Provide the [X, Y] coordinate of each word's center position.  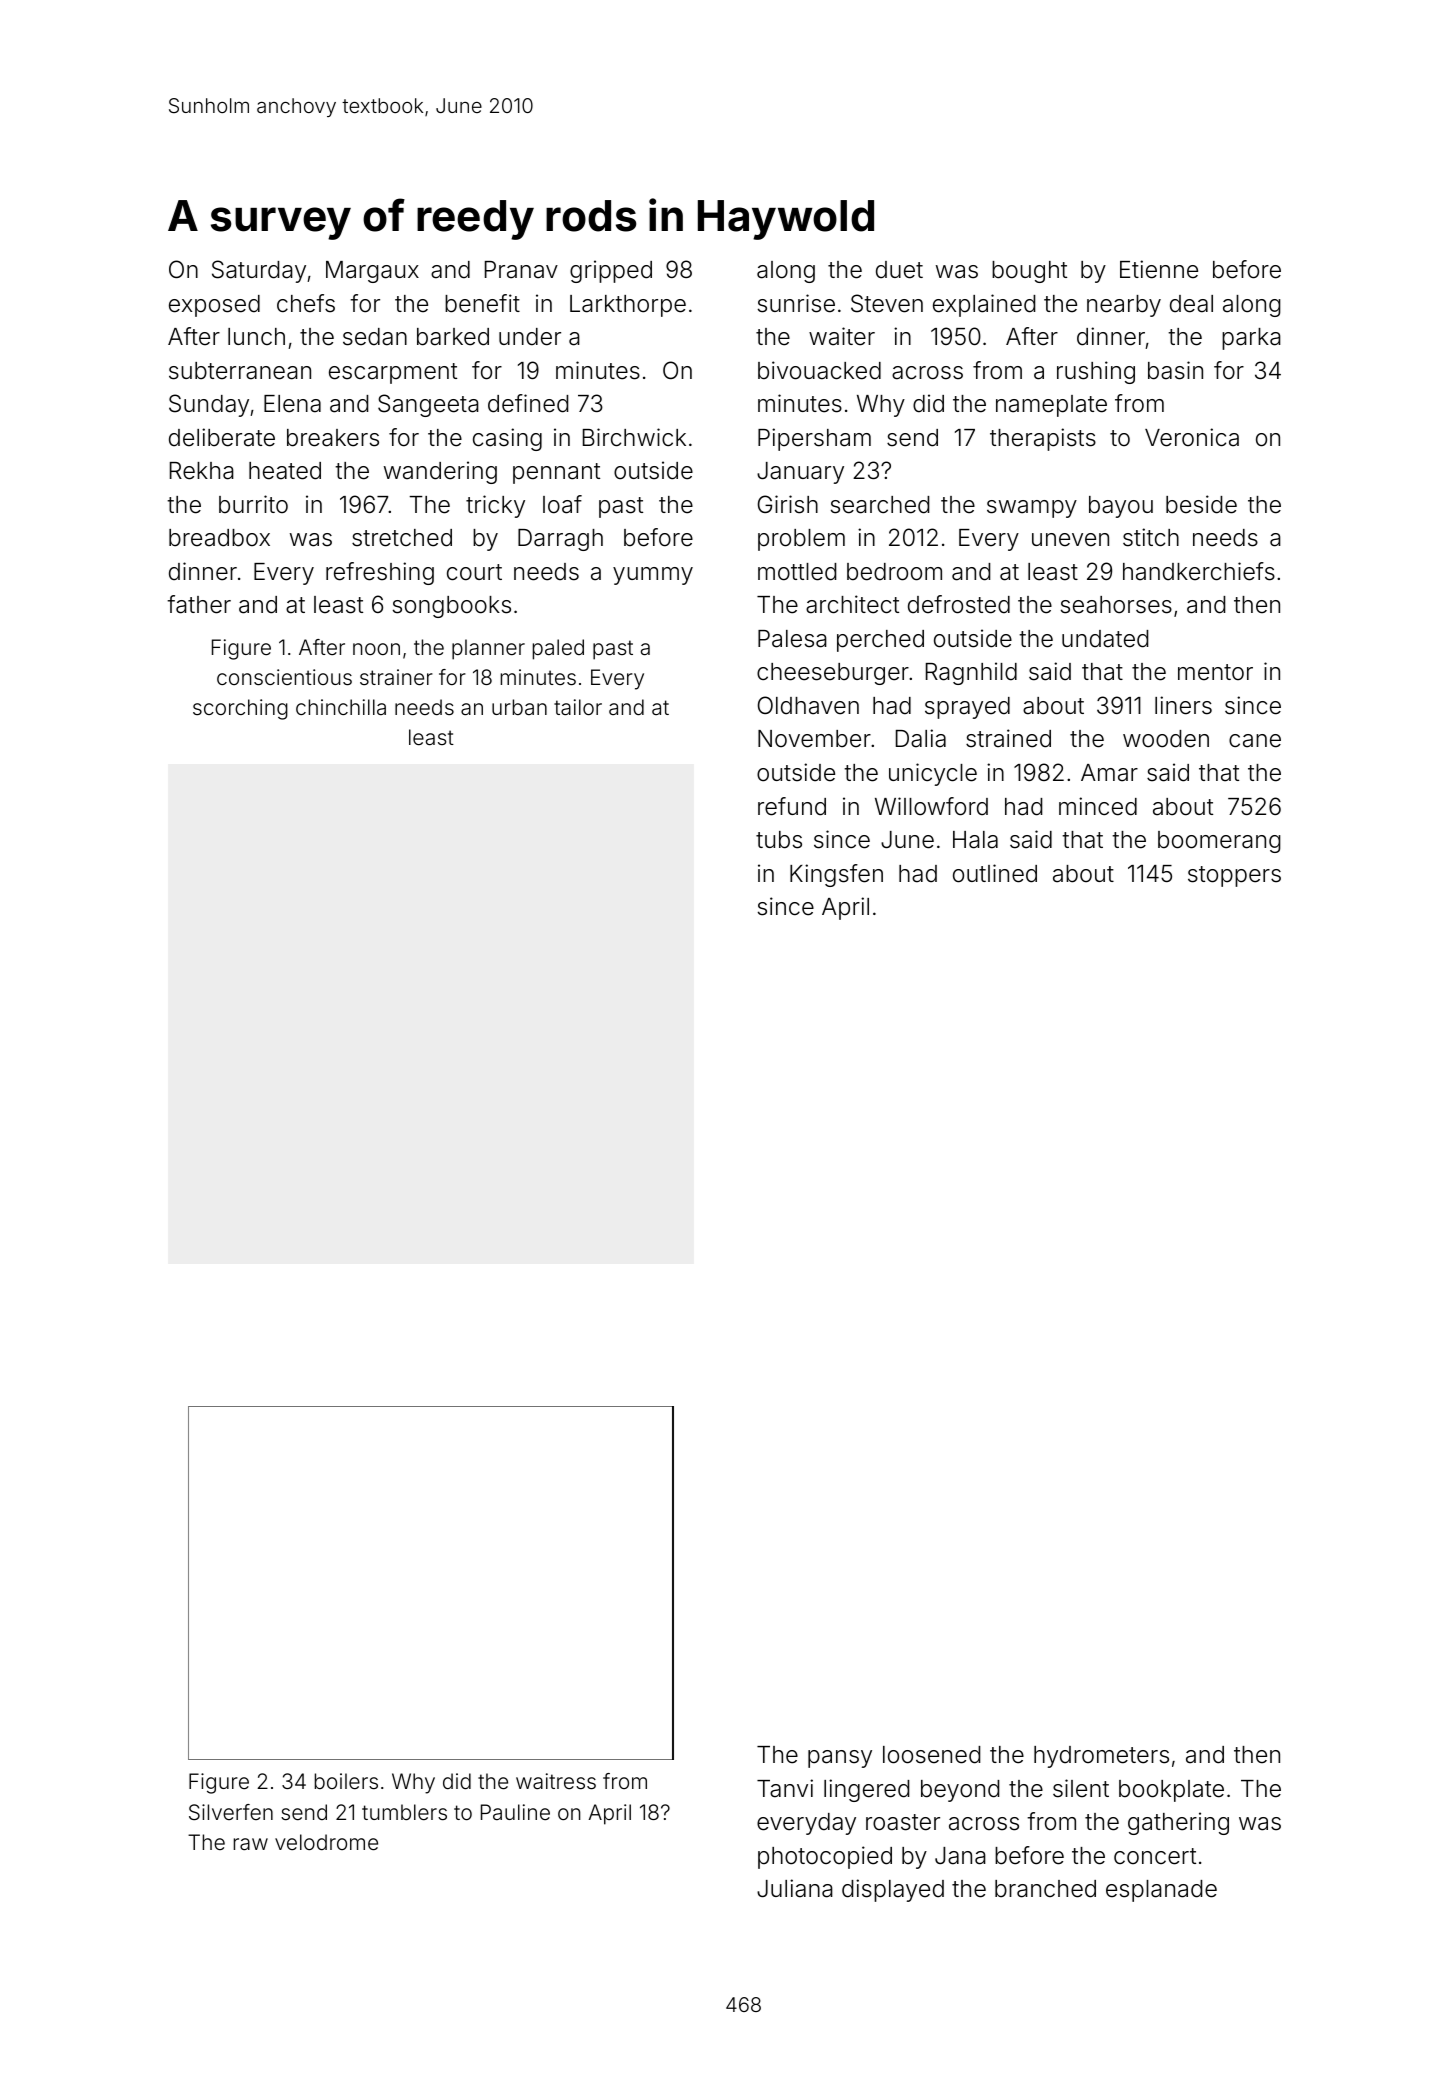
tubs [779, 840]
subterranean [240, 371]
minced [1098, 806]
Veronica [1192, 437]
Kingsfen [836, 875]
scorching [240, 709]
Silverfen [231, 1812]
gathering [1178, 1823]
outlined [995, 873]
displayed [893, 1890]
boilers [346, 1781]
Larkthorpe [628, 306]
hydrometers [1101, 1757]
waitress [556, 1781]
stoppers [1234, 876]
